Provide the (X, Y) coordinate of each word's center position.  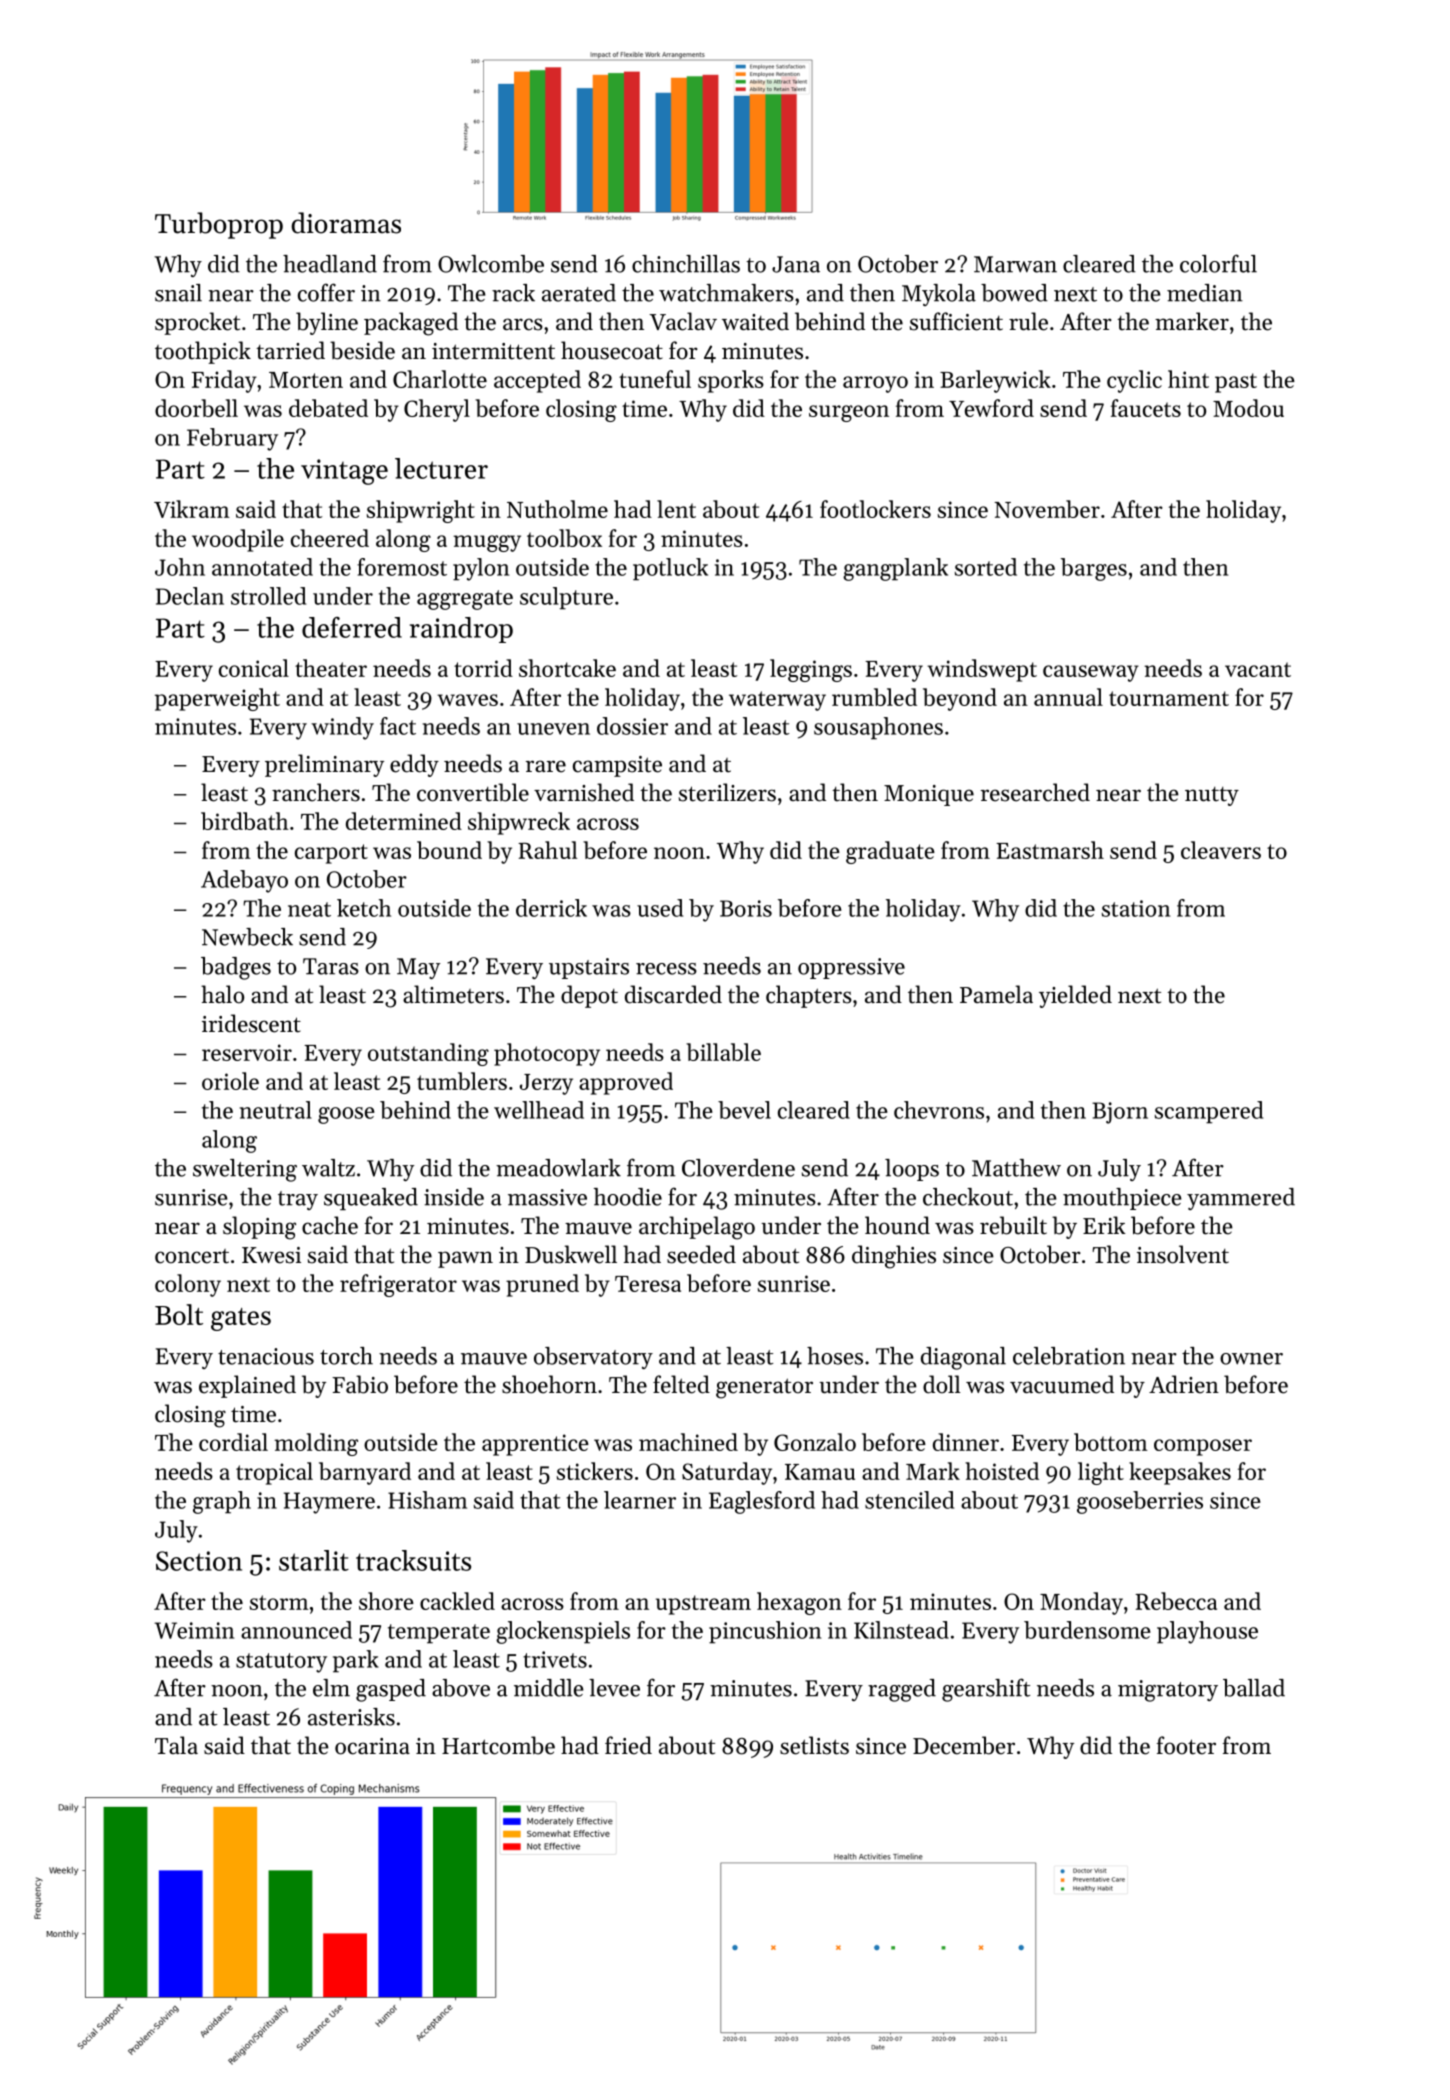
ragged (902, 1690)
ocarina (372, 1746)
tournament (1169, 698)
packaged (411, 324)
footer (1186, 1745)
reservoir (247, 1052)
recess (666, 969)
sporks (731, 381)
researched (1035, 792)
